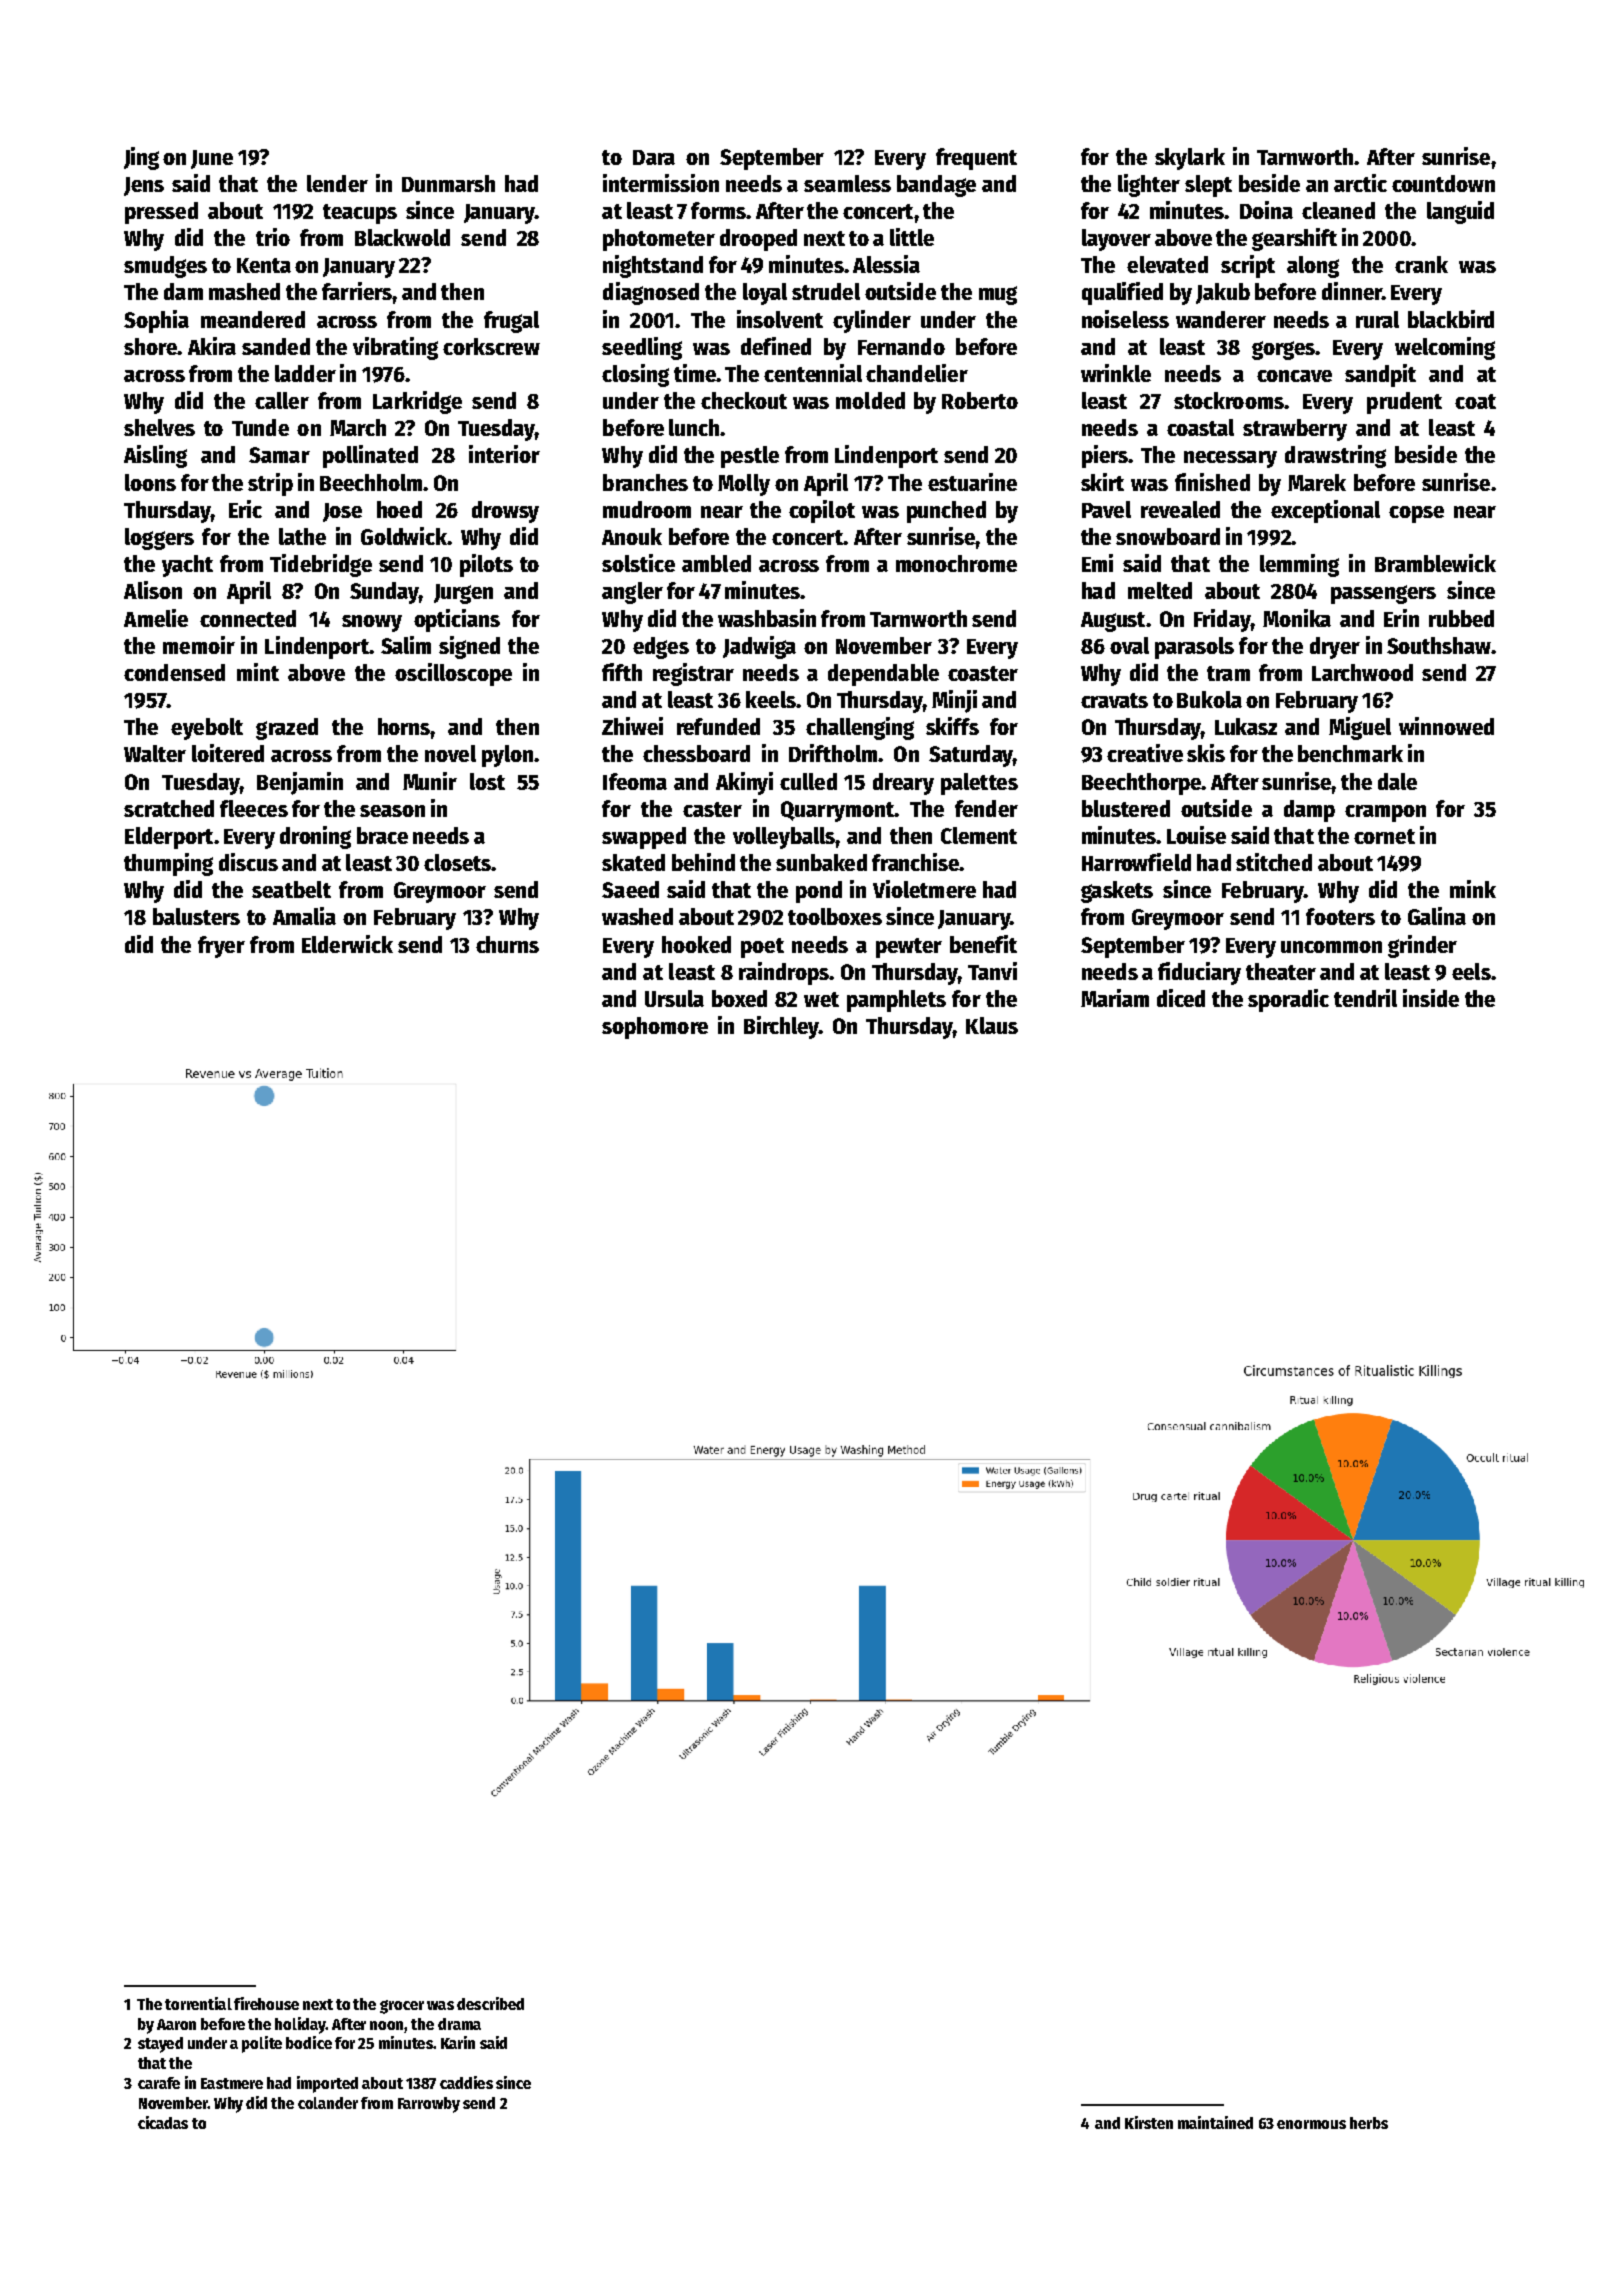  I want to click on arctic, so click(1360, 183).
